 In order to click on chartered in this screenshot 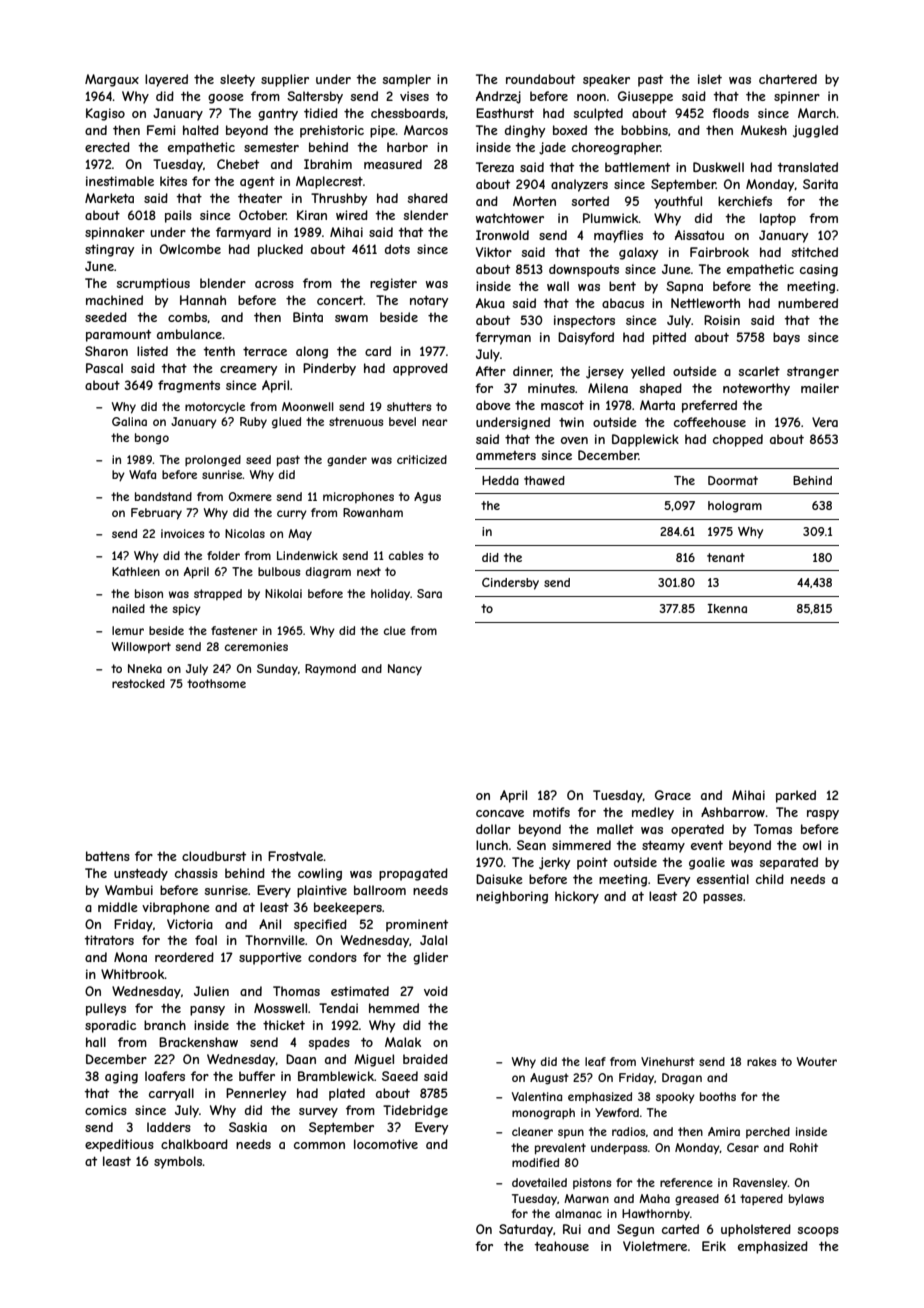, I will do `click(788, 79)`.
